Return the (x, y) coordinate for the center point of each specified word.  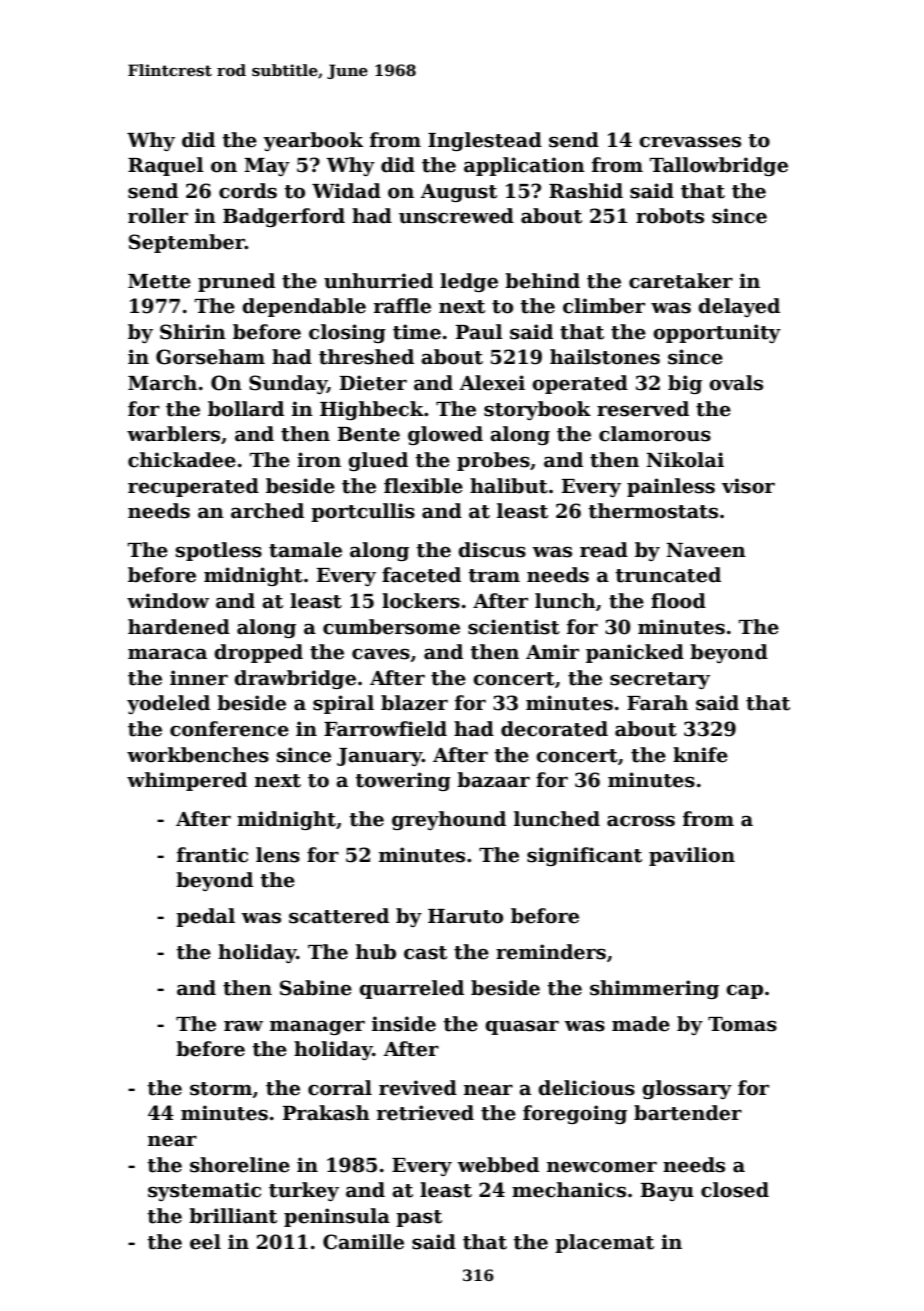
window (168, 601)
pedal (205, 917)
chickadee (182, 460)
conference (229, 729)
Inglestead (485, 141)
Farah (657, 703)
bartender (688, 1113)
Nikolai (685, 460)
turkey (304, 1191)
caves (381, 654)
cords (248, 191)
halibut (509, 486)
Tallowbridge (719, 166)
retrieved (425, 1113)
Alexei (492, 383)
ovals (736, 383)
